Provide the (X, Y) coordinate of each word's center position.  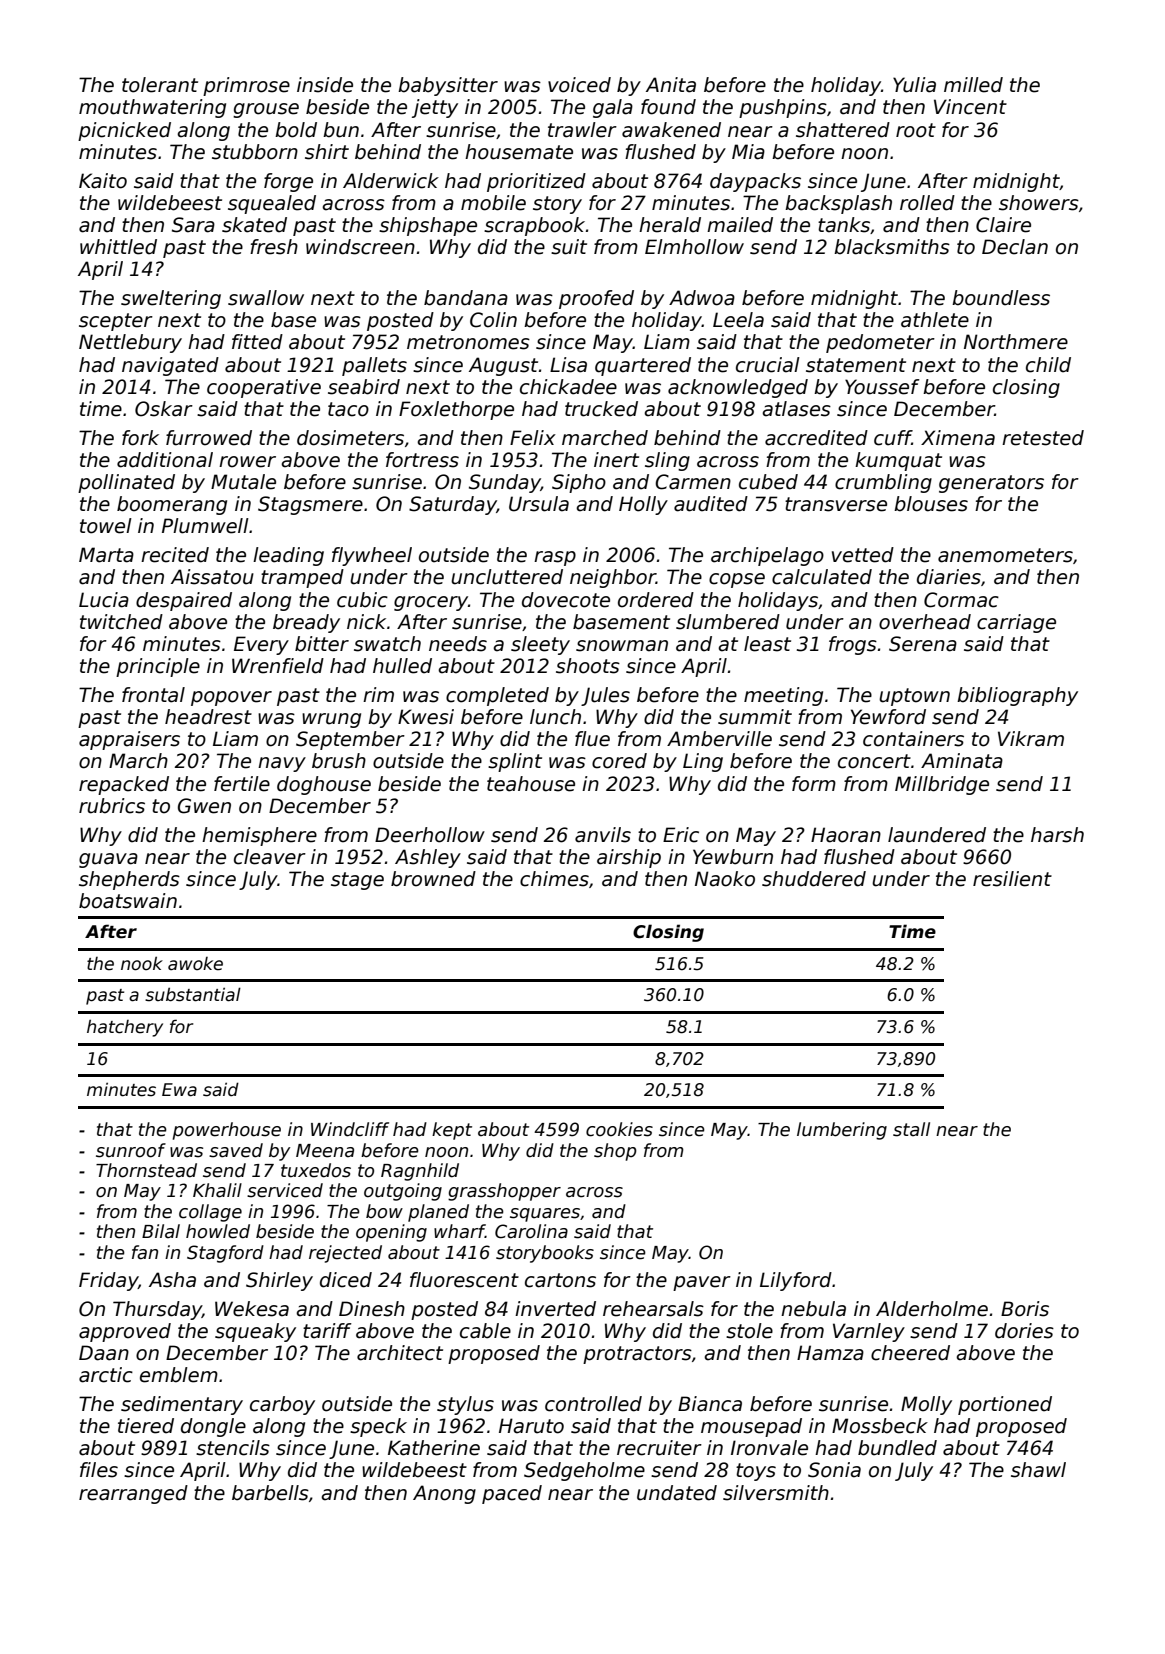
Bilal (161, 1231)
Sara (193, 225)
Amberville (719, 739)
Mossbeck (880, 1426)
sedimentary (182, 1405)
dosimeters (350, 438)
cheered (910, 1353)
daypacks (755, 182)
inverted (555, 1309)
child (1048, 365)
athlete (935, 320)
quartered (643, 366)
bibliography (1017, 696)
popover (231, 698)
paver (702, 1283)
